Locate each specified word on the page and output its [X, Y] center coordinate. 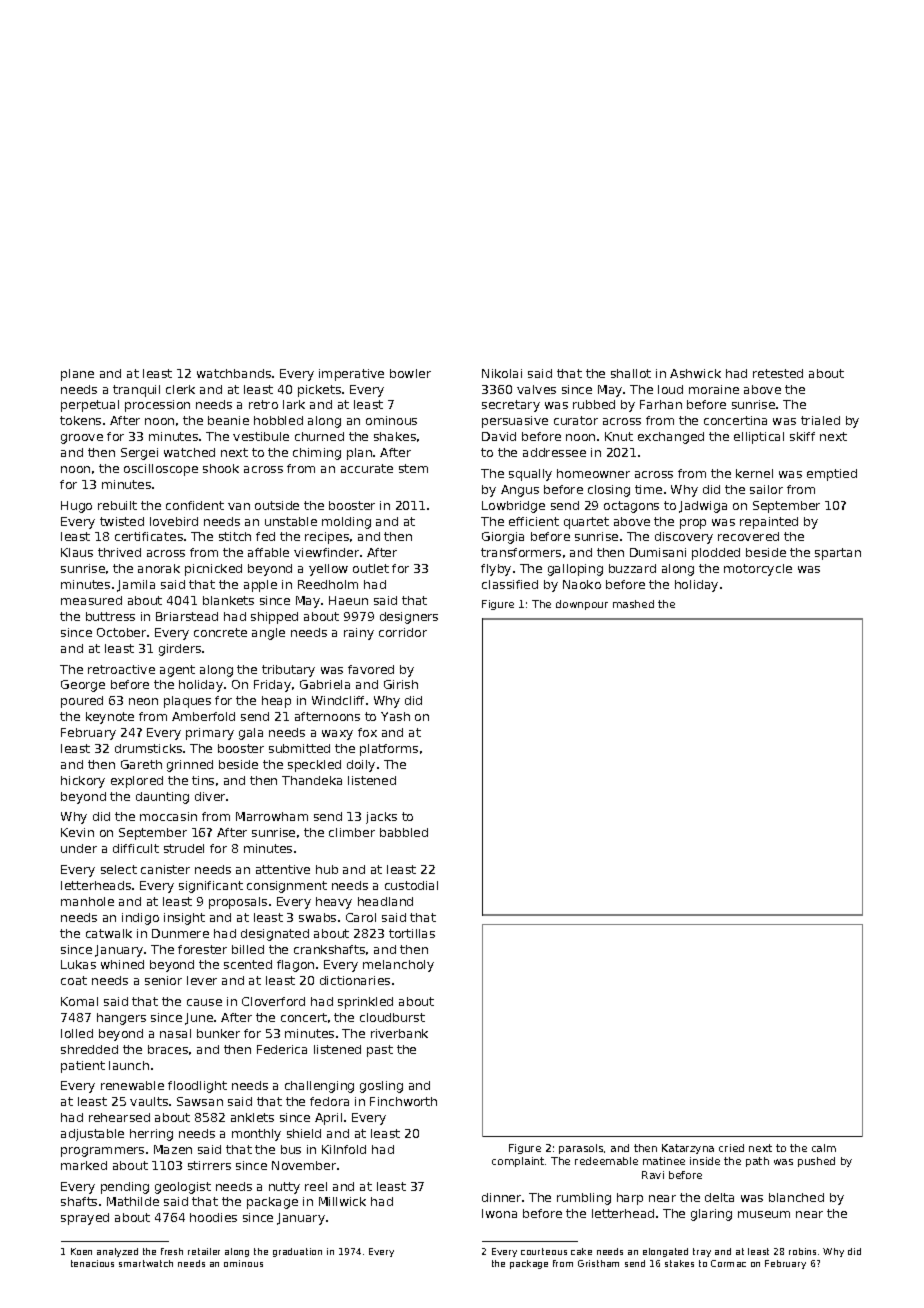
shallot [631, 373]
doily [361, 766]
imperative [351, 375]
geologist [183, 1188]
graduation [297, 1252]
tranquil [136, 391]
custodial [411, 885]
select [119, 869]
